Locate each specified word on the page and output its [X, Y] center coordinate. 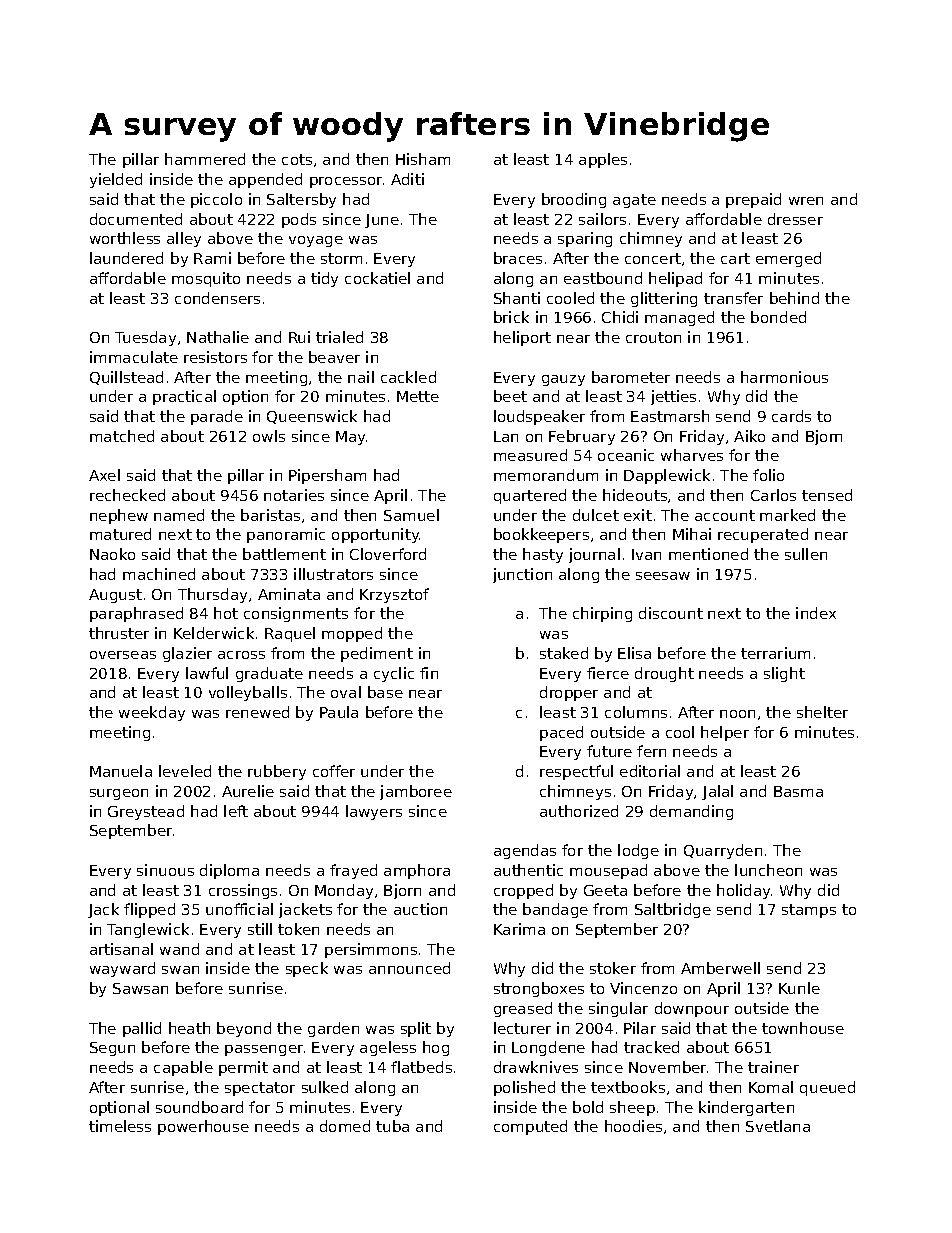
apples [603, 160]
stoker [613, 968]
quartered [530, 496]
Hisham [423, 159]
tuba [392, 1126]
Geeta [605, 890]
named [179, 515]
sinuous [165, 870]
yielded [116, 180]
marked [787, 515]
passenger [264, 1050]
